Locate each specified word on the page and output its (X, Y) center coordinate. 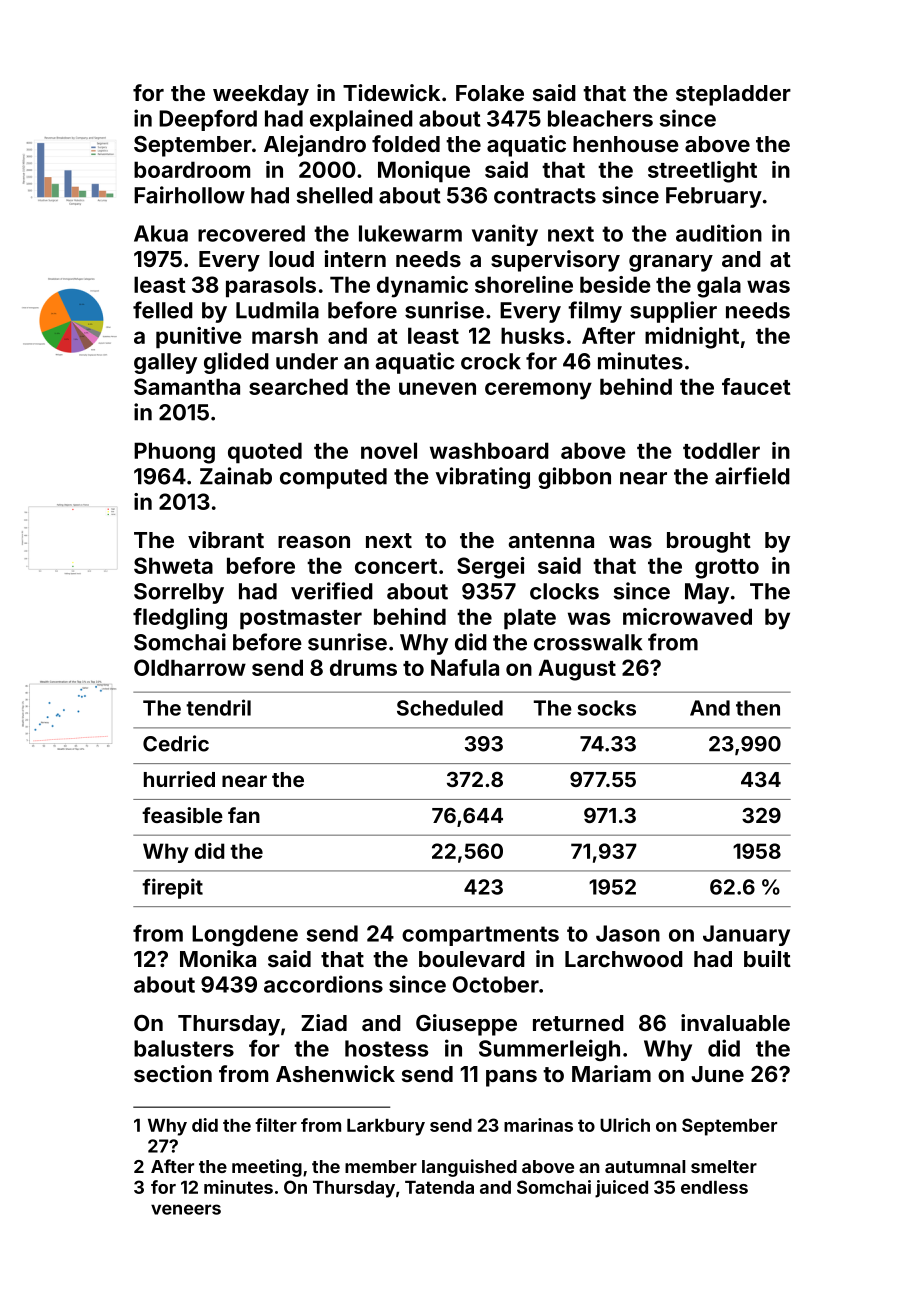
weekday (261, 95)
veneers (186, 1209)
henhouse (626, 144)
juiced (621, 1189)
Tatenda (439, 1187)
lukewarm (410, 233)
